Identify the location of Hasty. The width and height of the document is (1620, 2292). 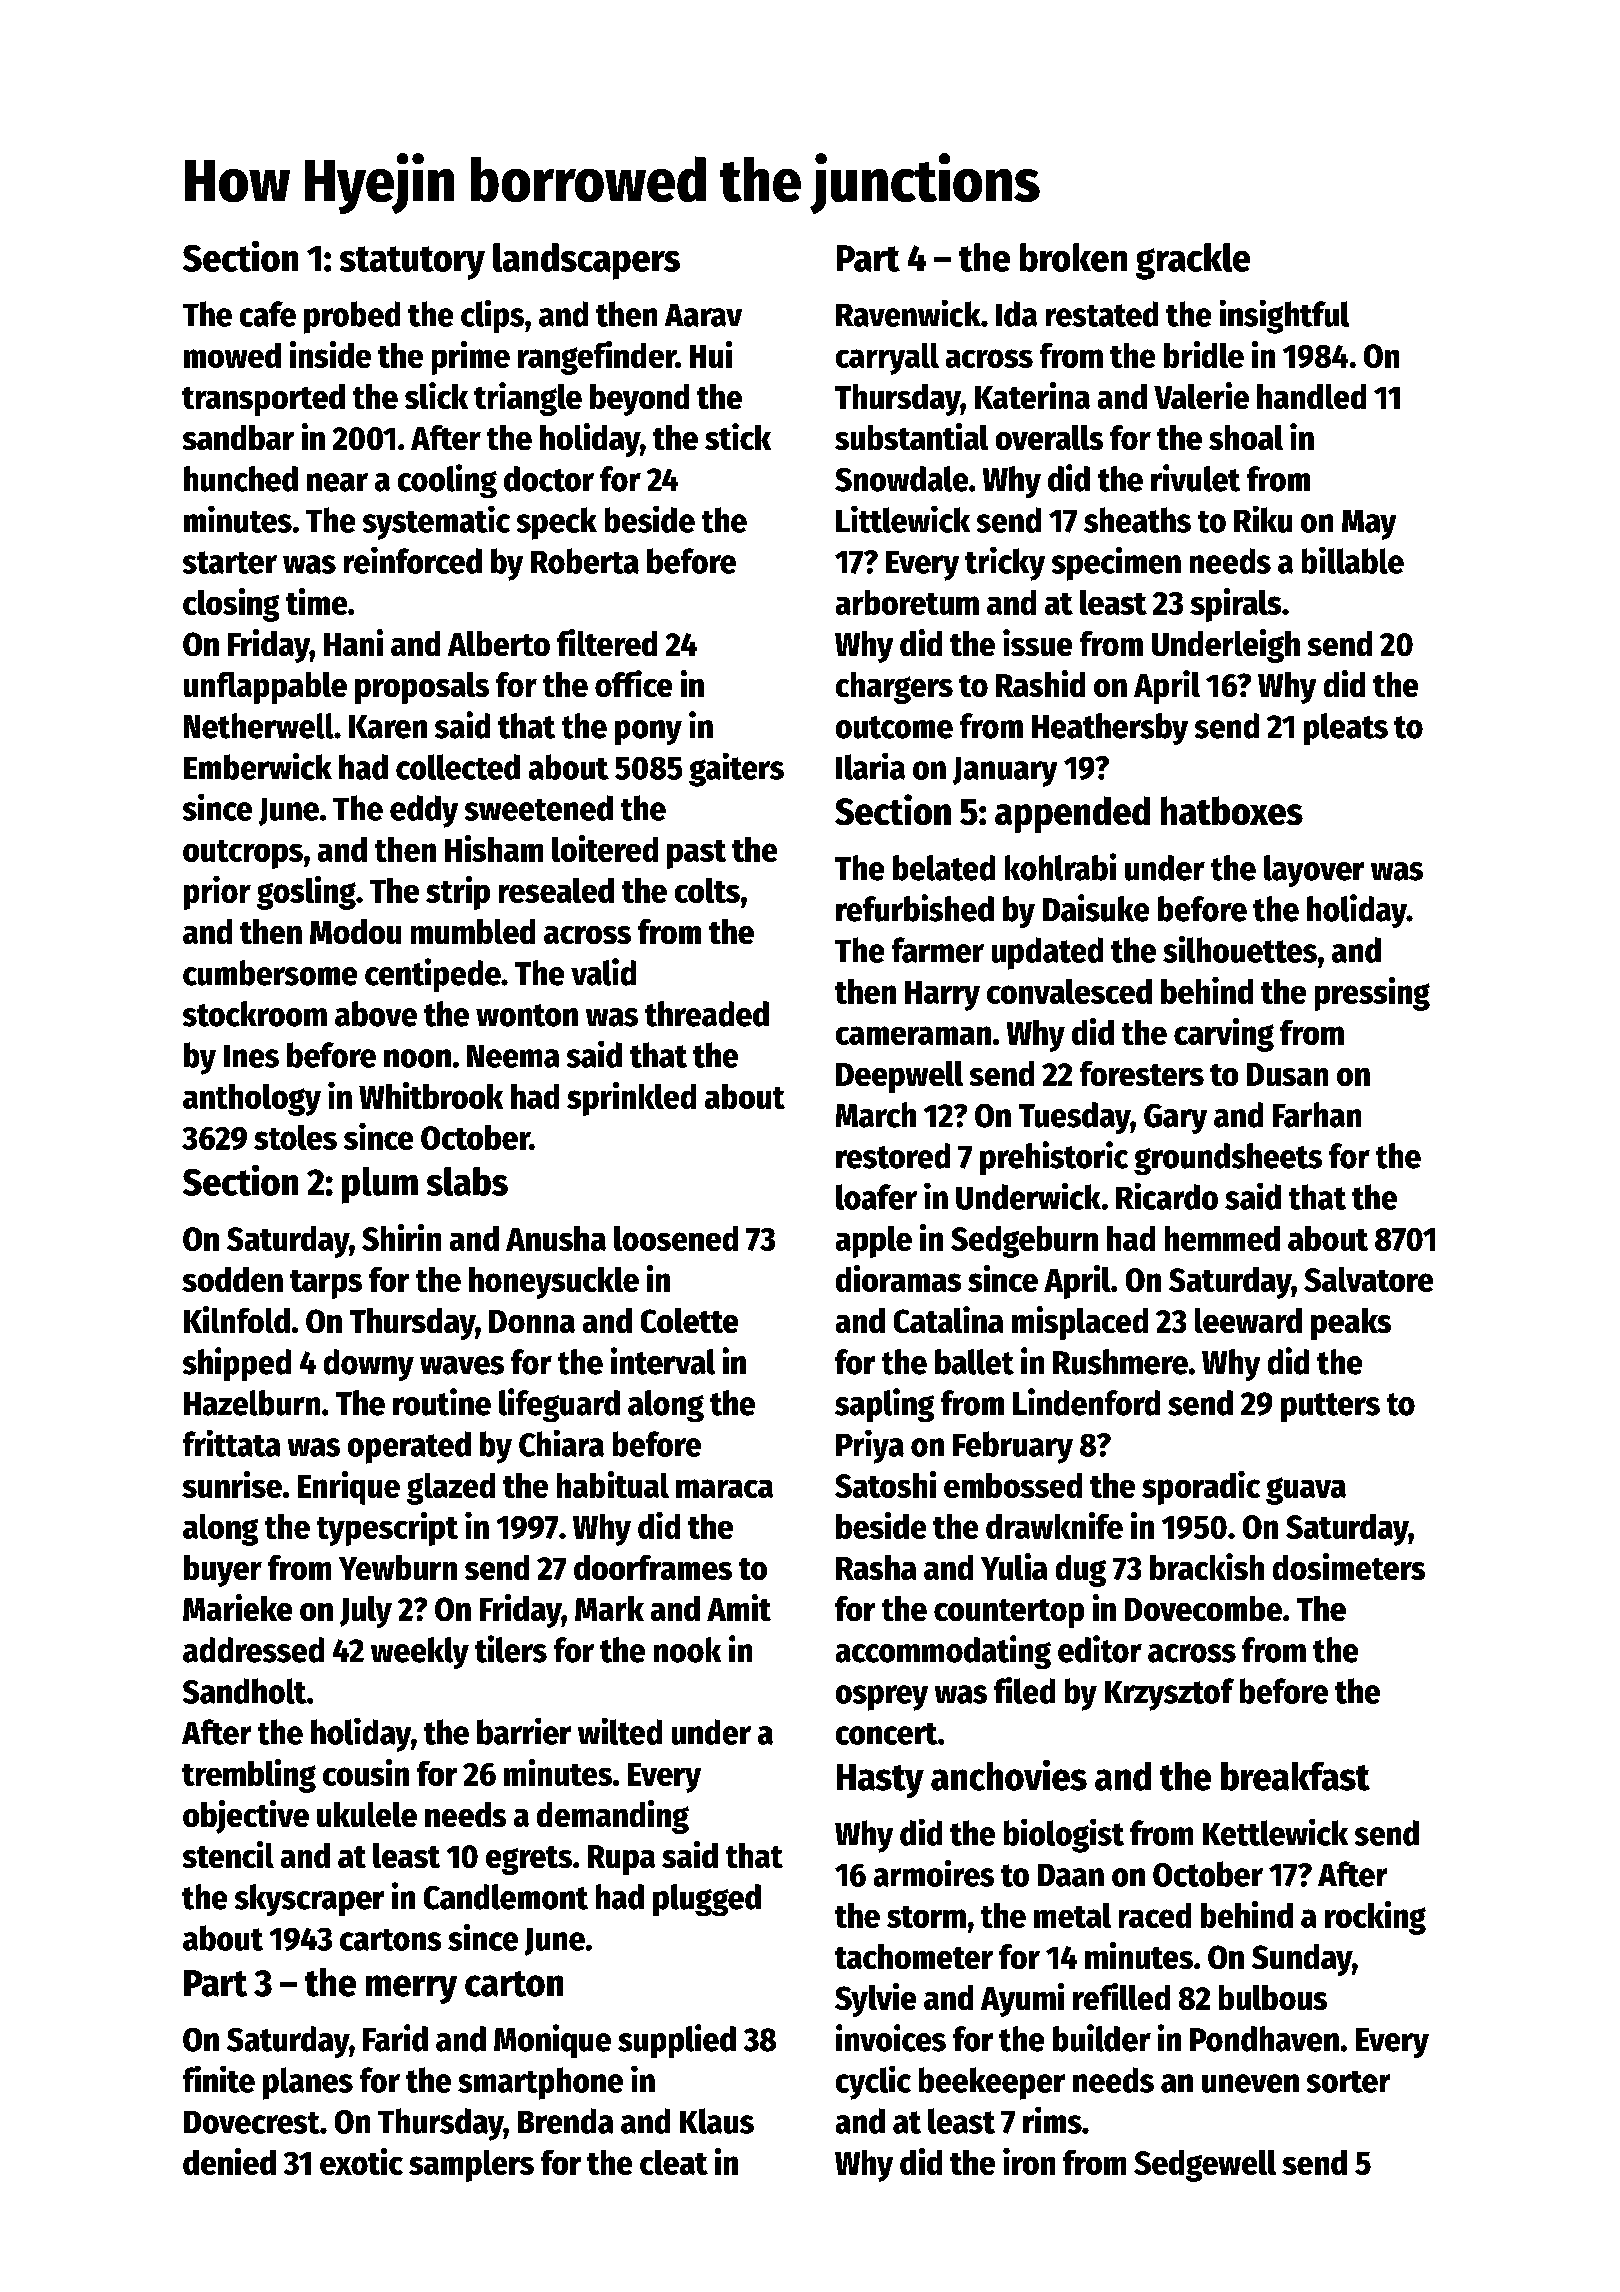
(880, 1781).
